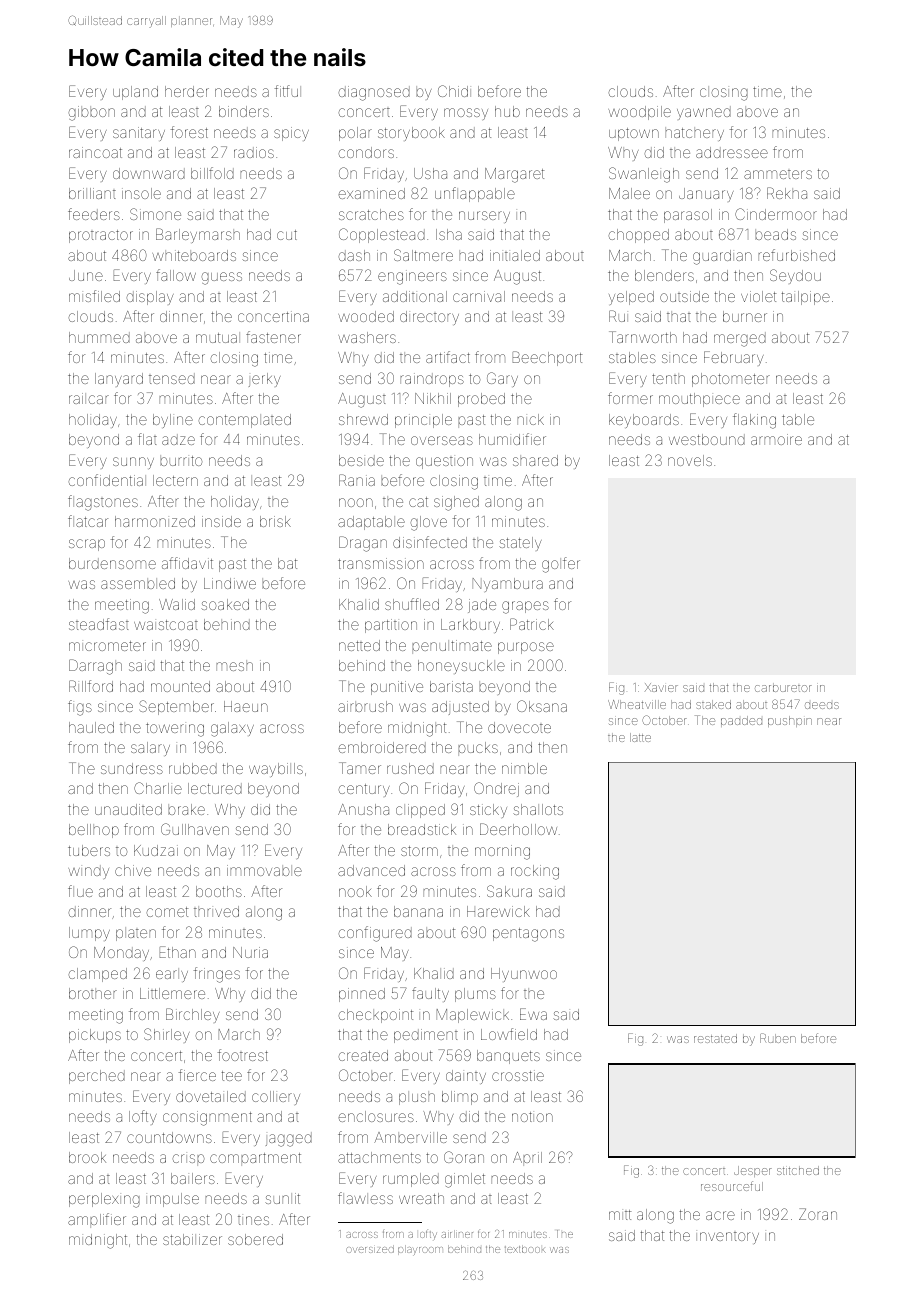 The image size is (924, 1308). What do you see at coordinates (198, 235) in the screenshot?
I see `Barleymarsh` at bounding box center [198, 235].
